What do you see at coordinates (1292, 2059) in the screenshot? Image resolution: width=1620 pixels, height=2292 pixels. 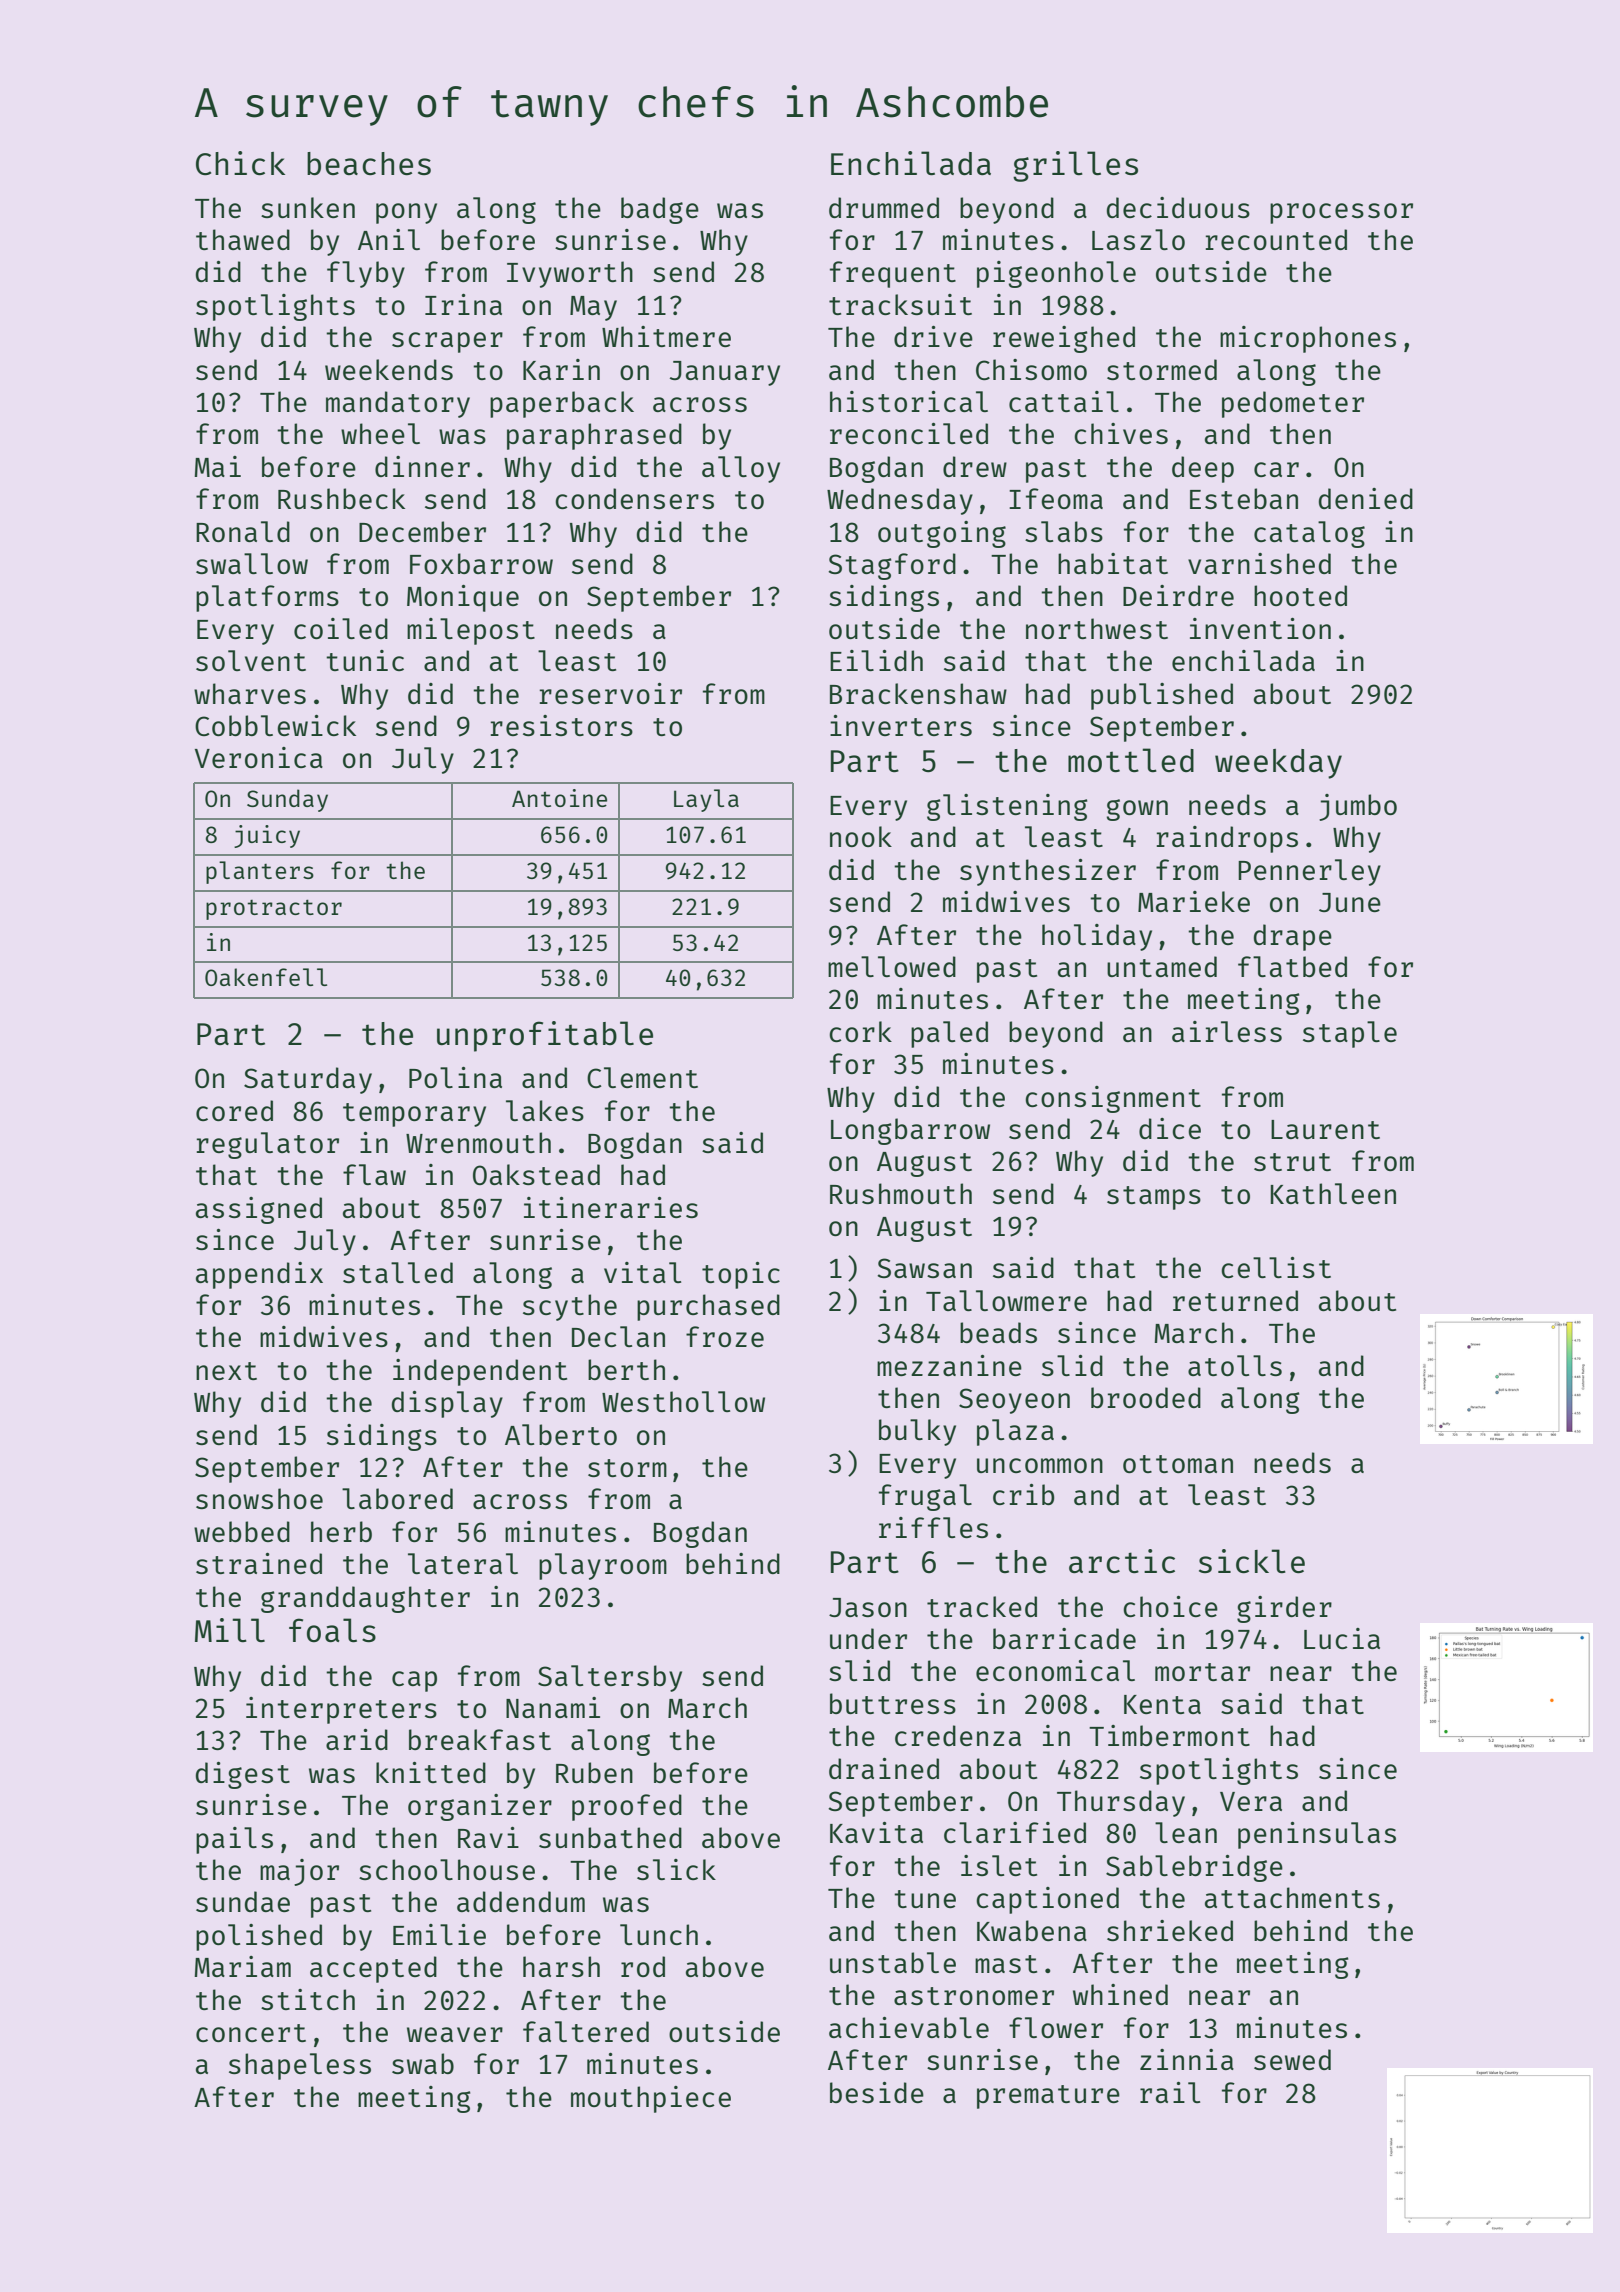 I see `sewed` at bounding box center [1292, 2059].
